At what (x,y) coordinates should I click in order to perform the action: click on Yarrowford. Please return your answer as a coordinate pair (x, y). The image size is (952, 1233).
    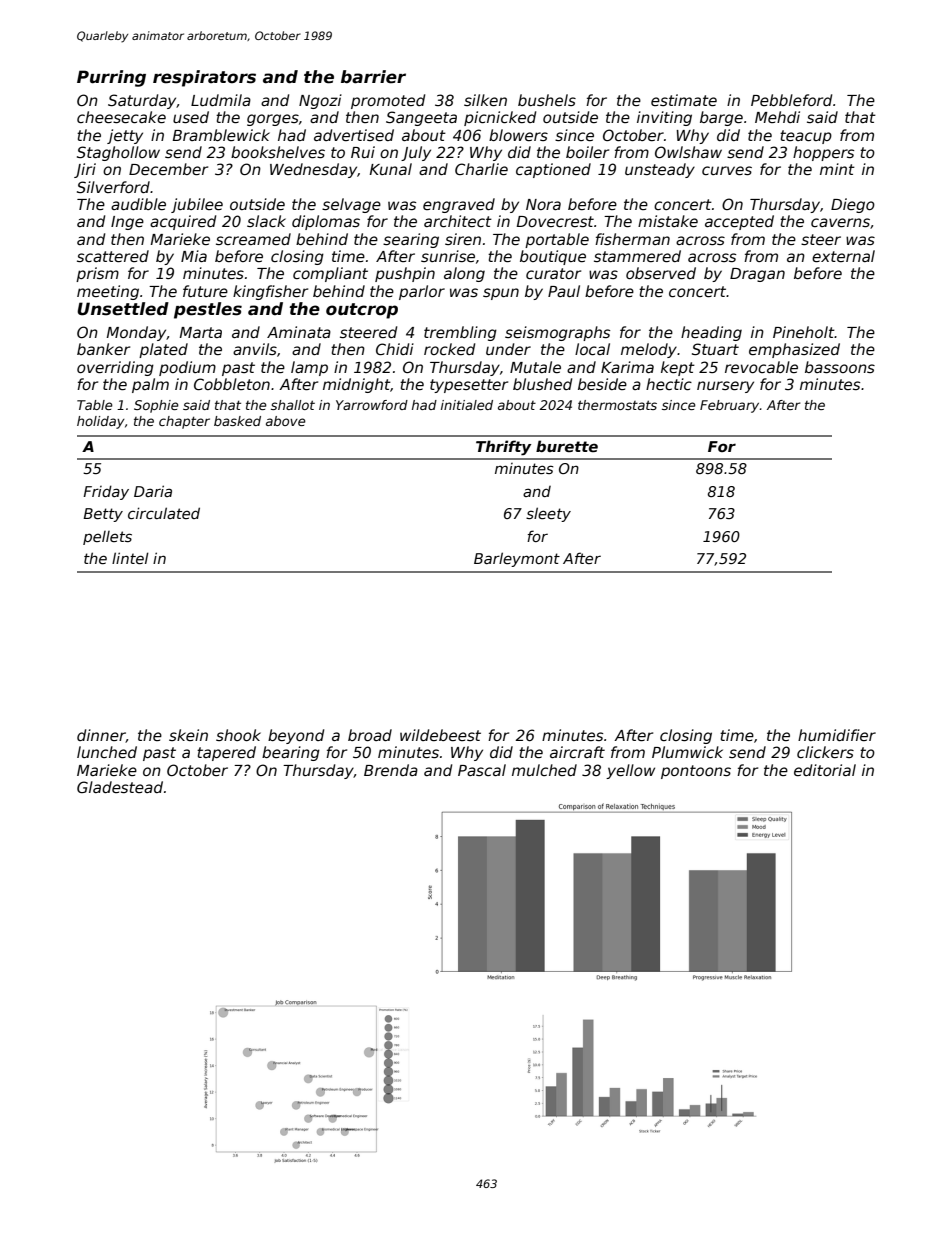
    Looking at the image, I should click on (372, 405).
